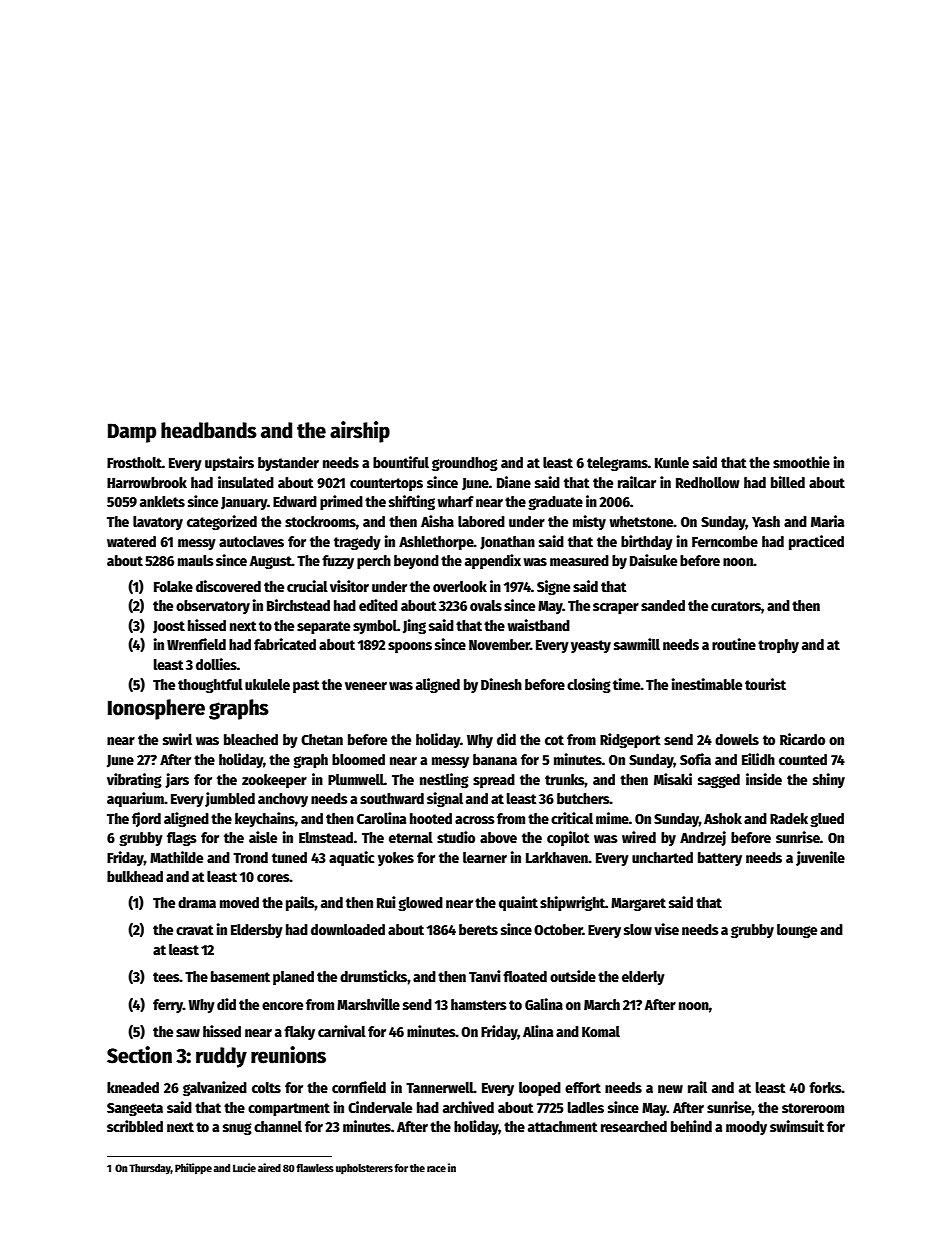  I want to click on flawless, so click(315, 1168).
